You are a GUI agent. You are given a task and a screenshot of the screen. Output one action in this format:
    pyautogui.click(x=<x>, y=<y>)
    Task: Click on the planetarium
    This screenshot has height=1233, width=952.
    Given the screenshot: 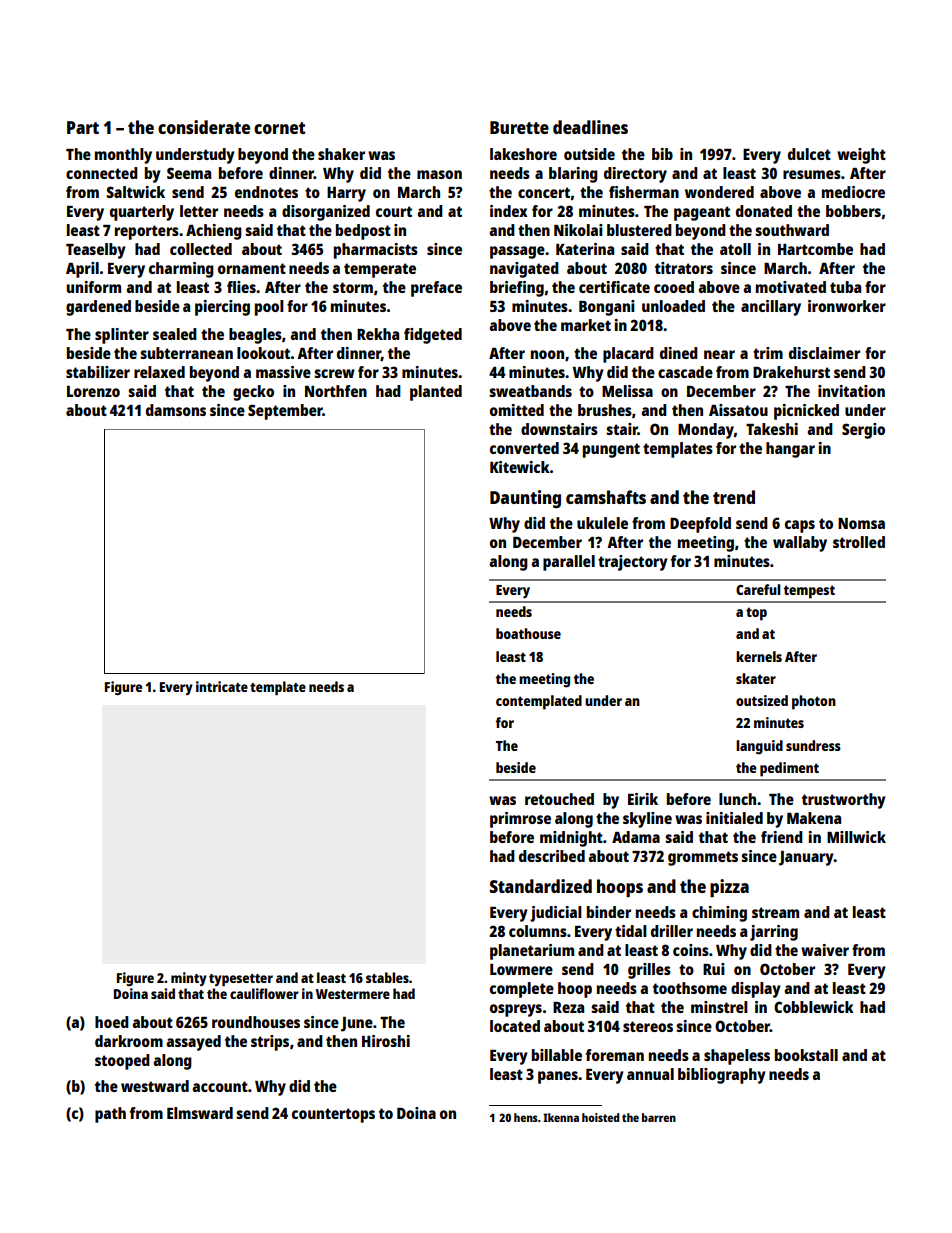 What is the action you would take?
    pyautogui.click(x=532, y=952)
